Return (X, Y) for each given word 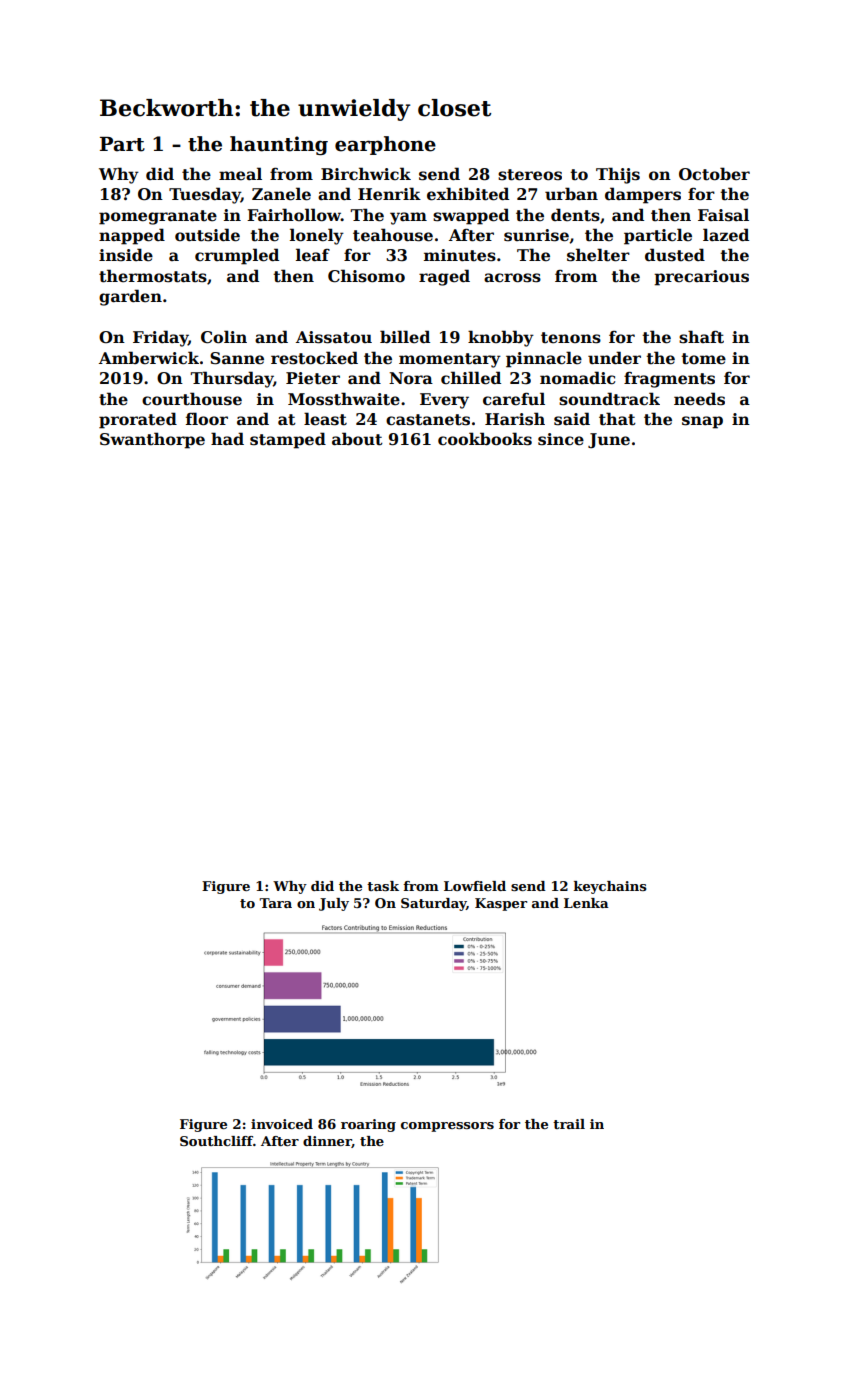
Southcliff (216, 1141)
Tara (275, 903)
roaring (368, 1125)
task (383, 886)
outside (207, 235)
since (561, 439)
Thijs (618, 175)
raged (444, 277)
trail (569, 1124)
